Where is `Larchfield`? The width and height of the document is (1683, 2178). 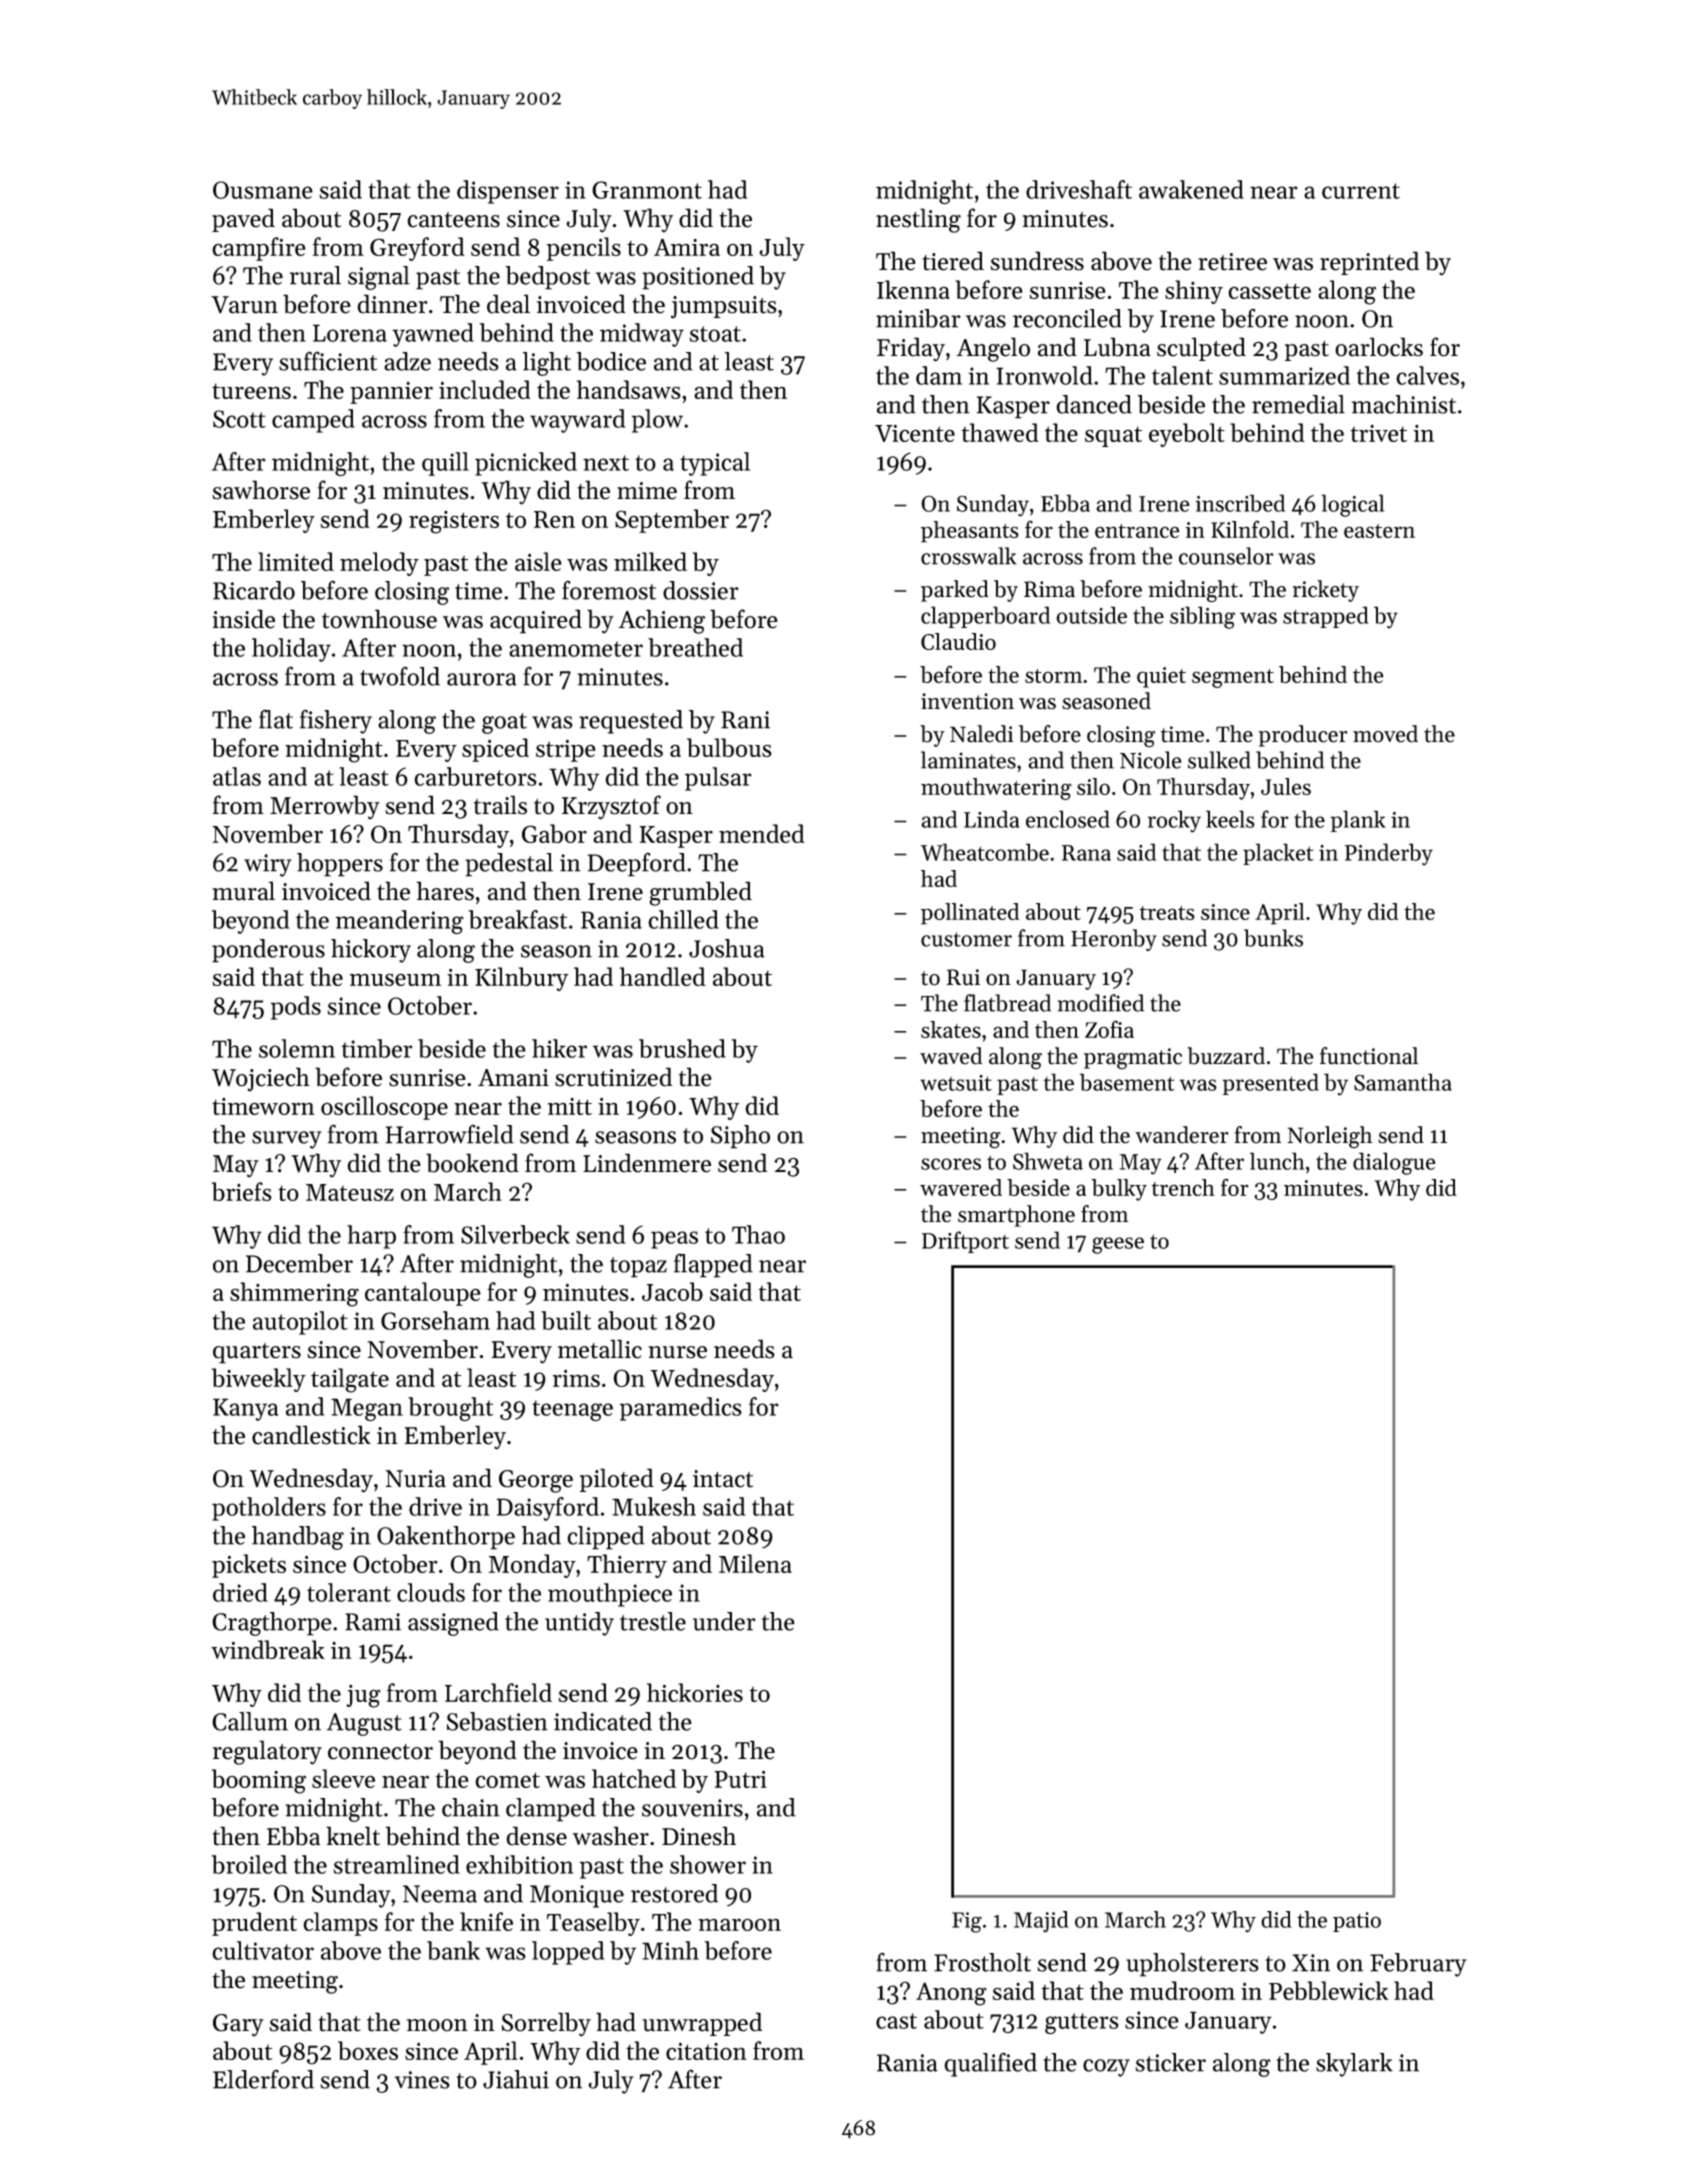 Larchfield is located at coordinates (498, 1692).
